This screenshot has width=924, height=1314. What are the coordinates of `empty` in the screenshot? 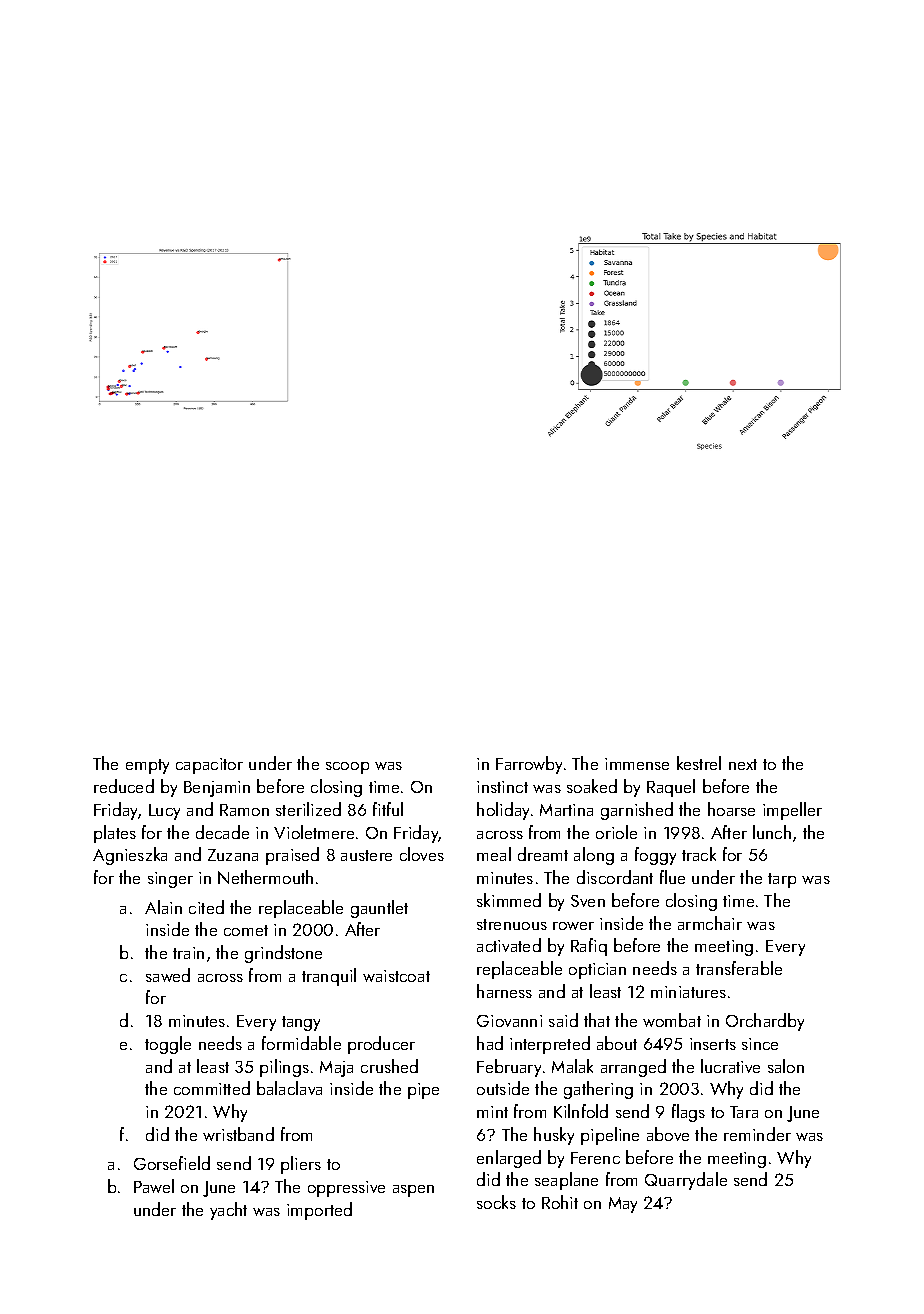 It's located at (147, 766).
